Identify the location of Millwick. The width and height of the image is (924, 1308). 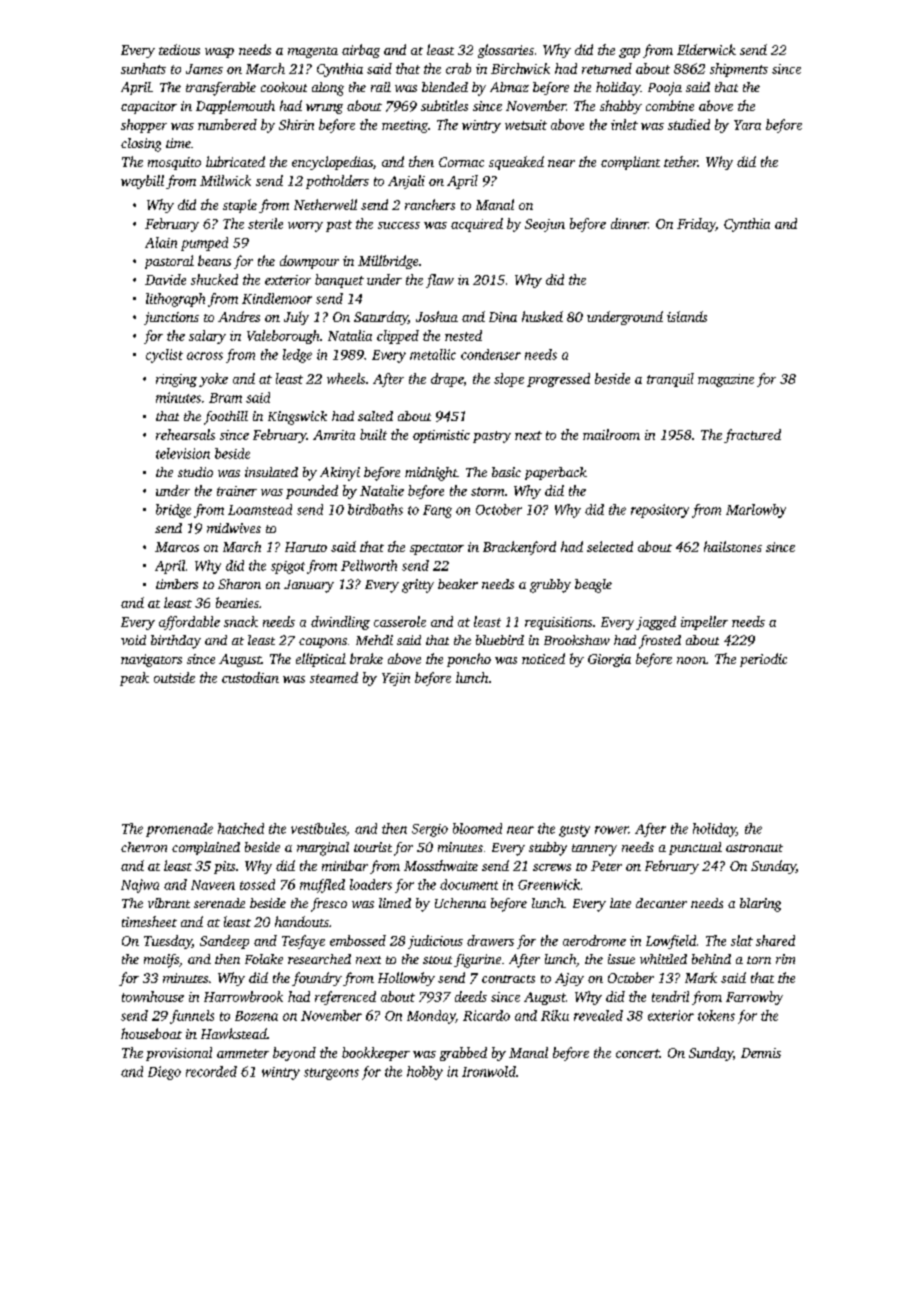
(225, 180).
